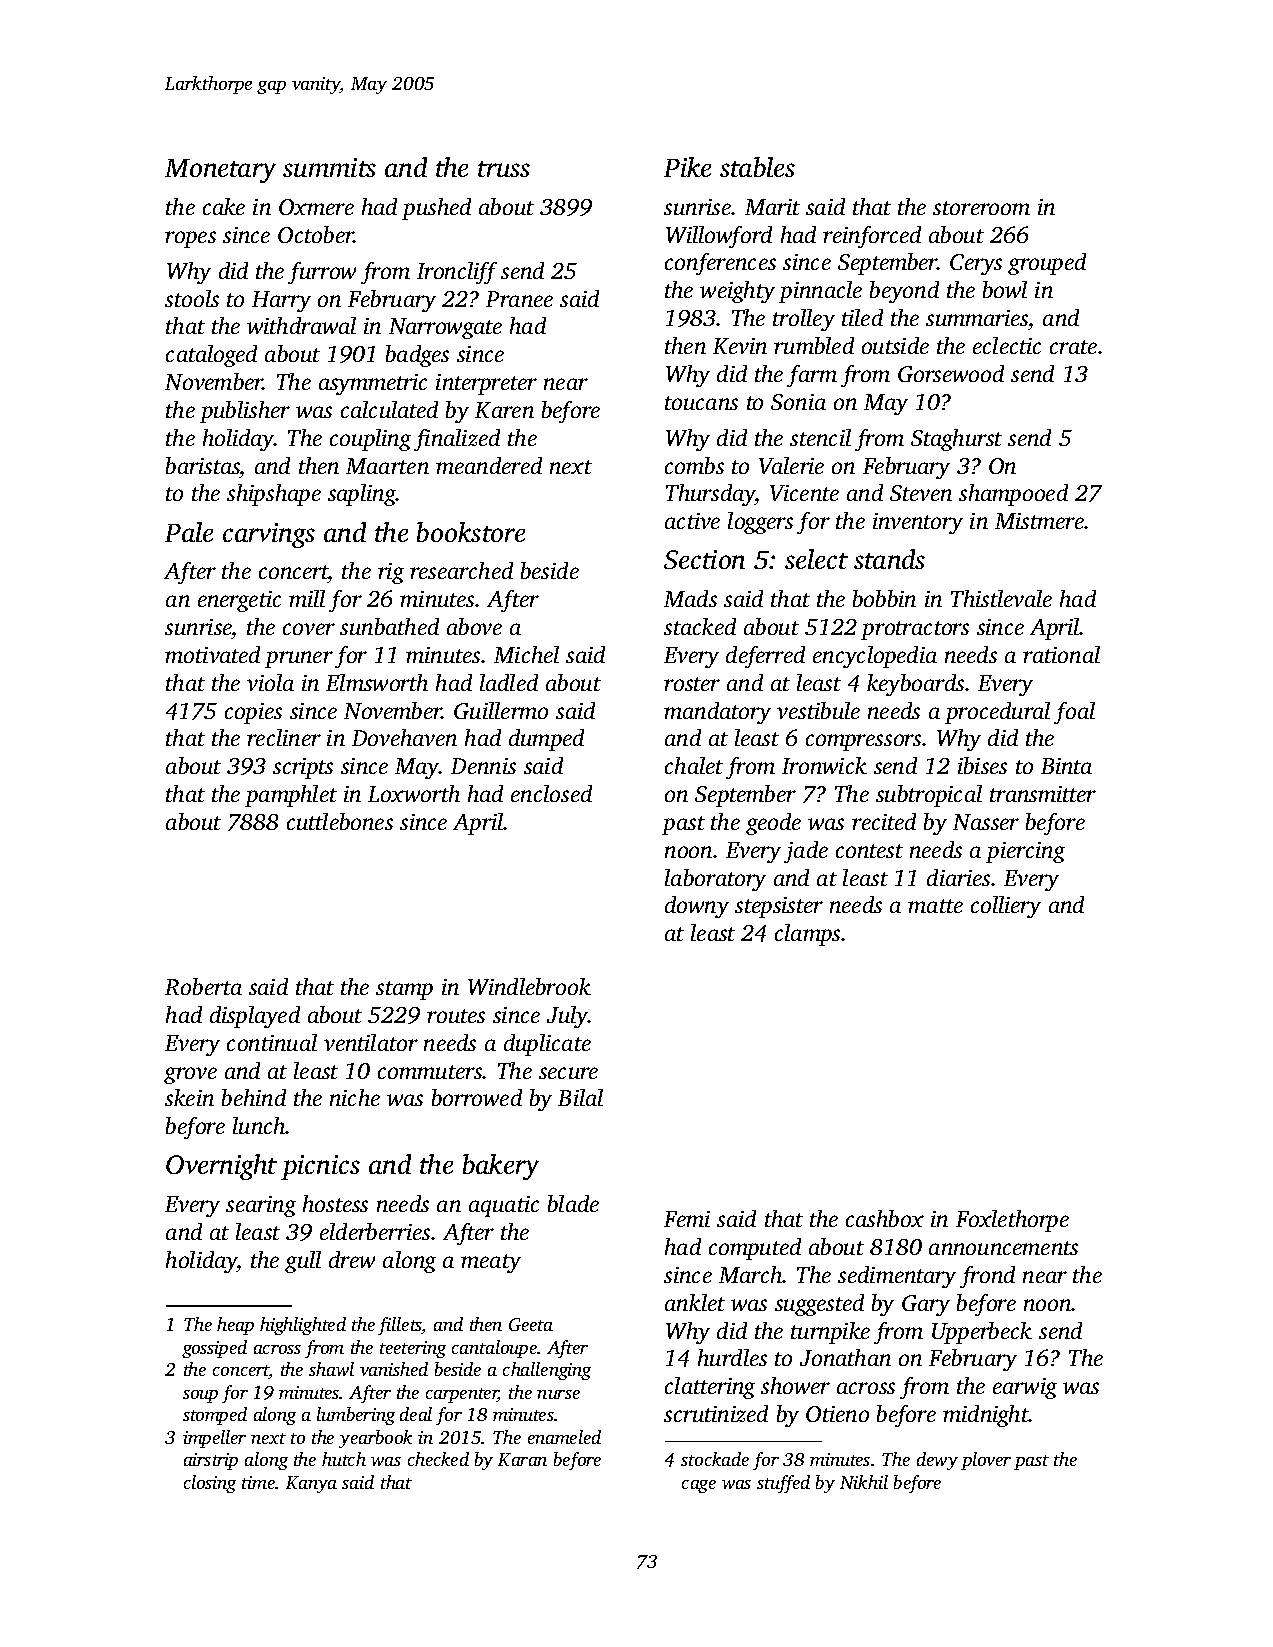 The height and width of the page is (1647, 1273). Describe the element at coordinates (772, 207) in the page. I see `Marit` at that location.
